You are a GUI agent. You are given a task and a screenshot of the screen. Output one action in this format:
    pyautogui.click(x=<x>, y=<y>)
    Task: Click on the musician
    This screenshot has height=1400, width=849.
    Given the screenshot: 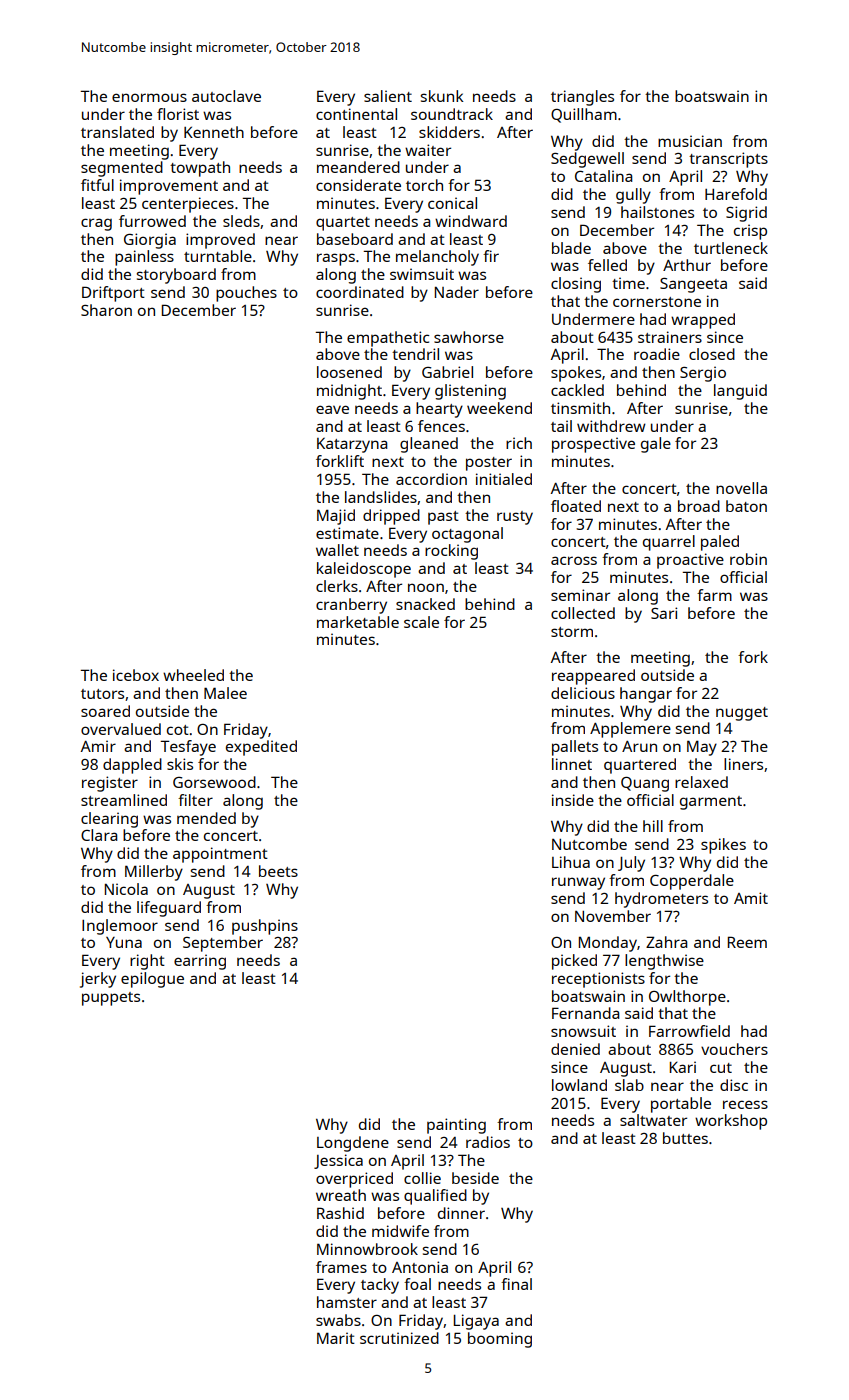 What is the action you would take?
    pyautogui.click(x=690, y=141)
